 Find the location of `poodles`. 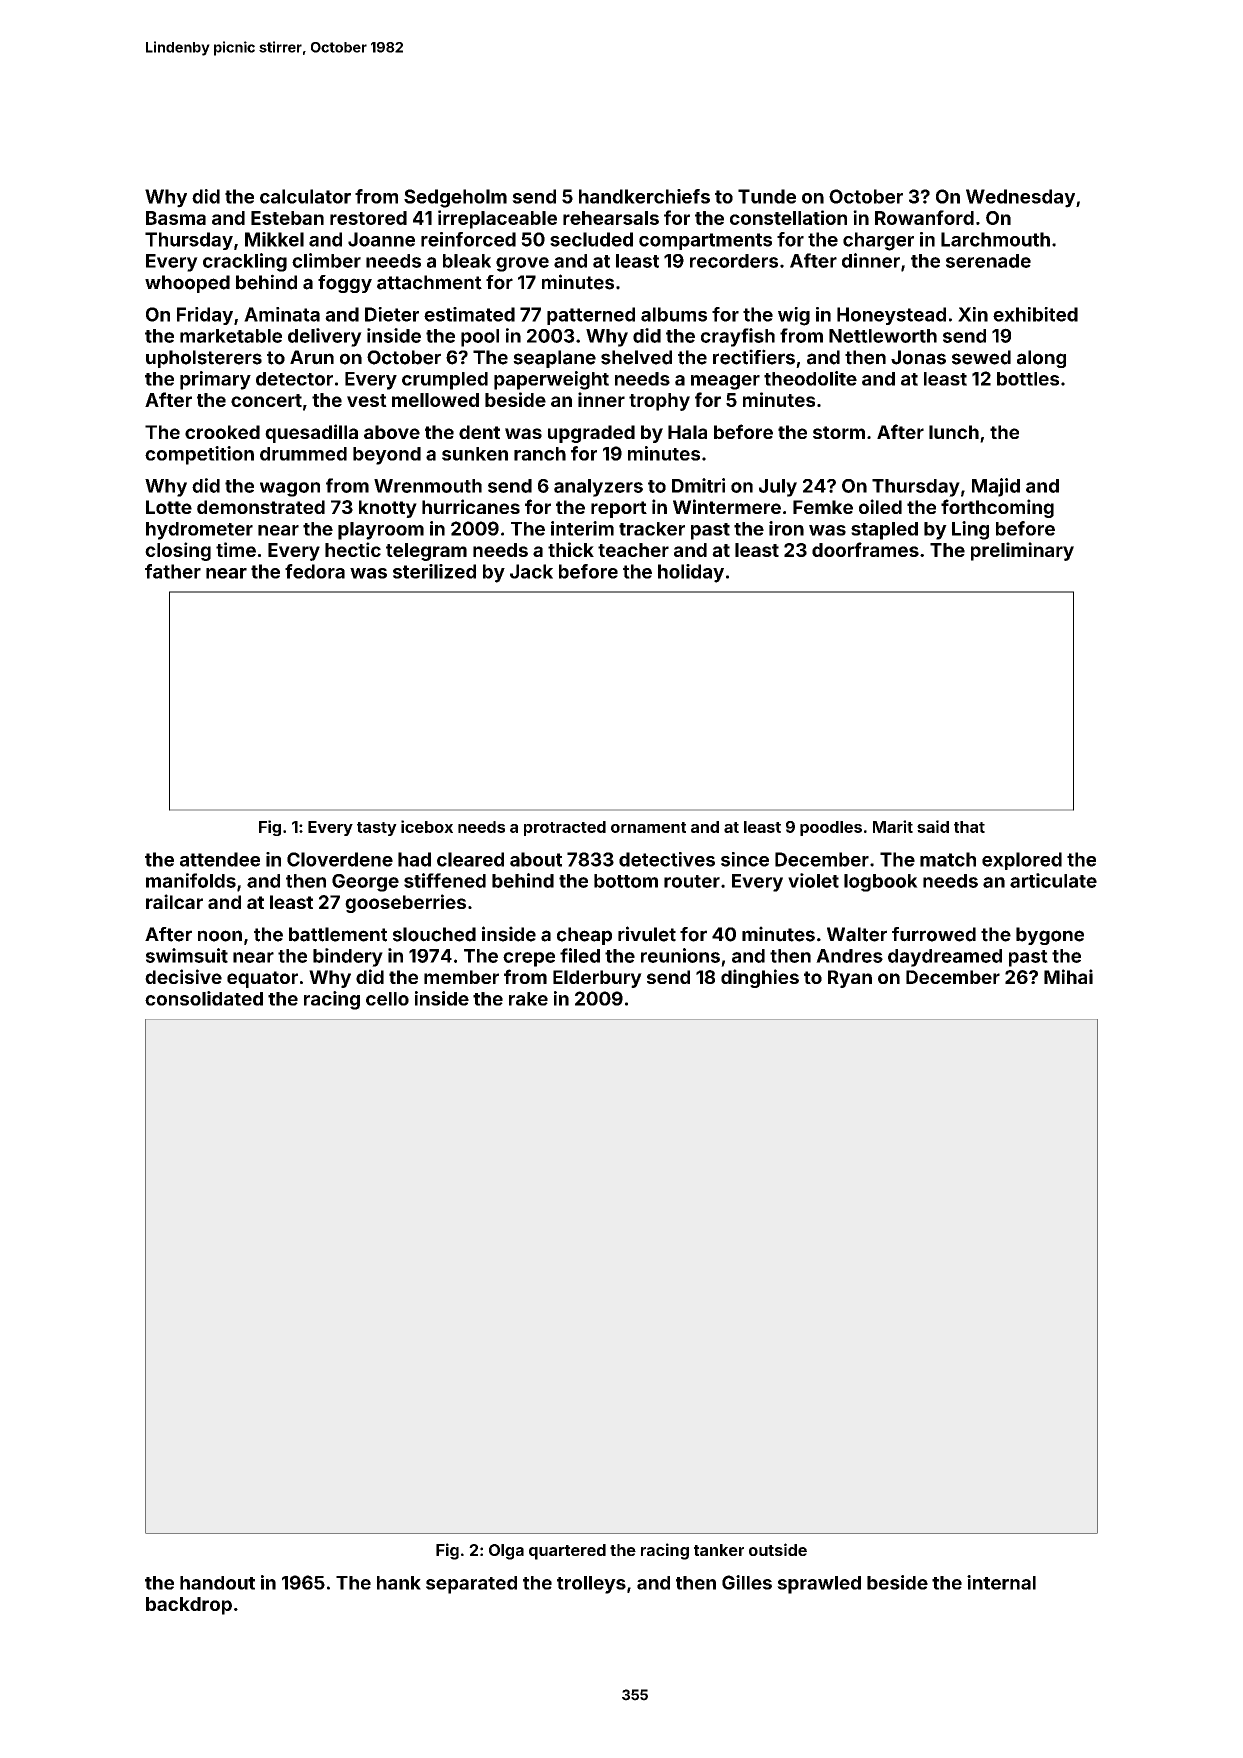

poodles is located at coordinates (831, 828).
